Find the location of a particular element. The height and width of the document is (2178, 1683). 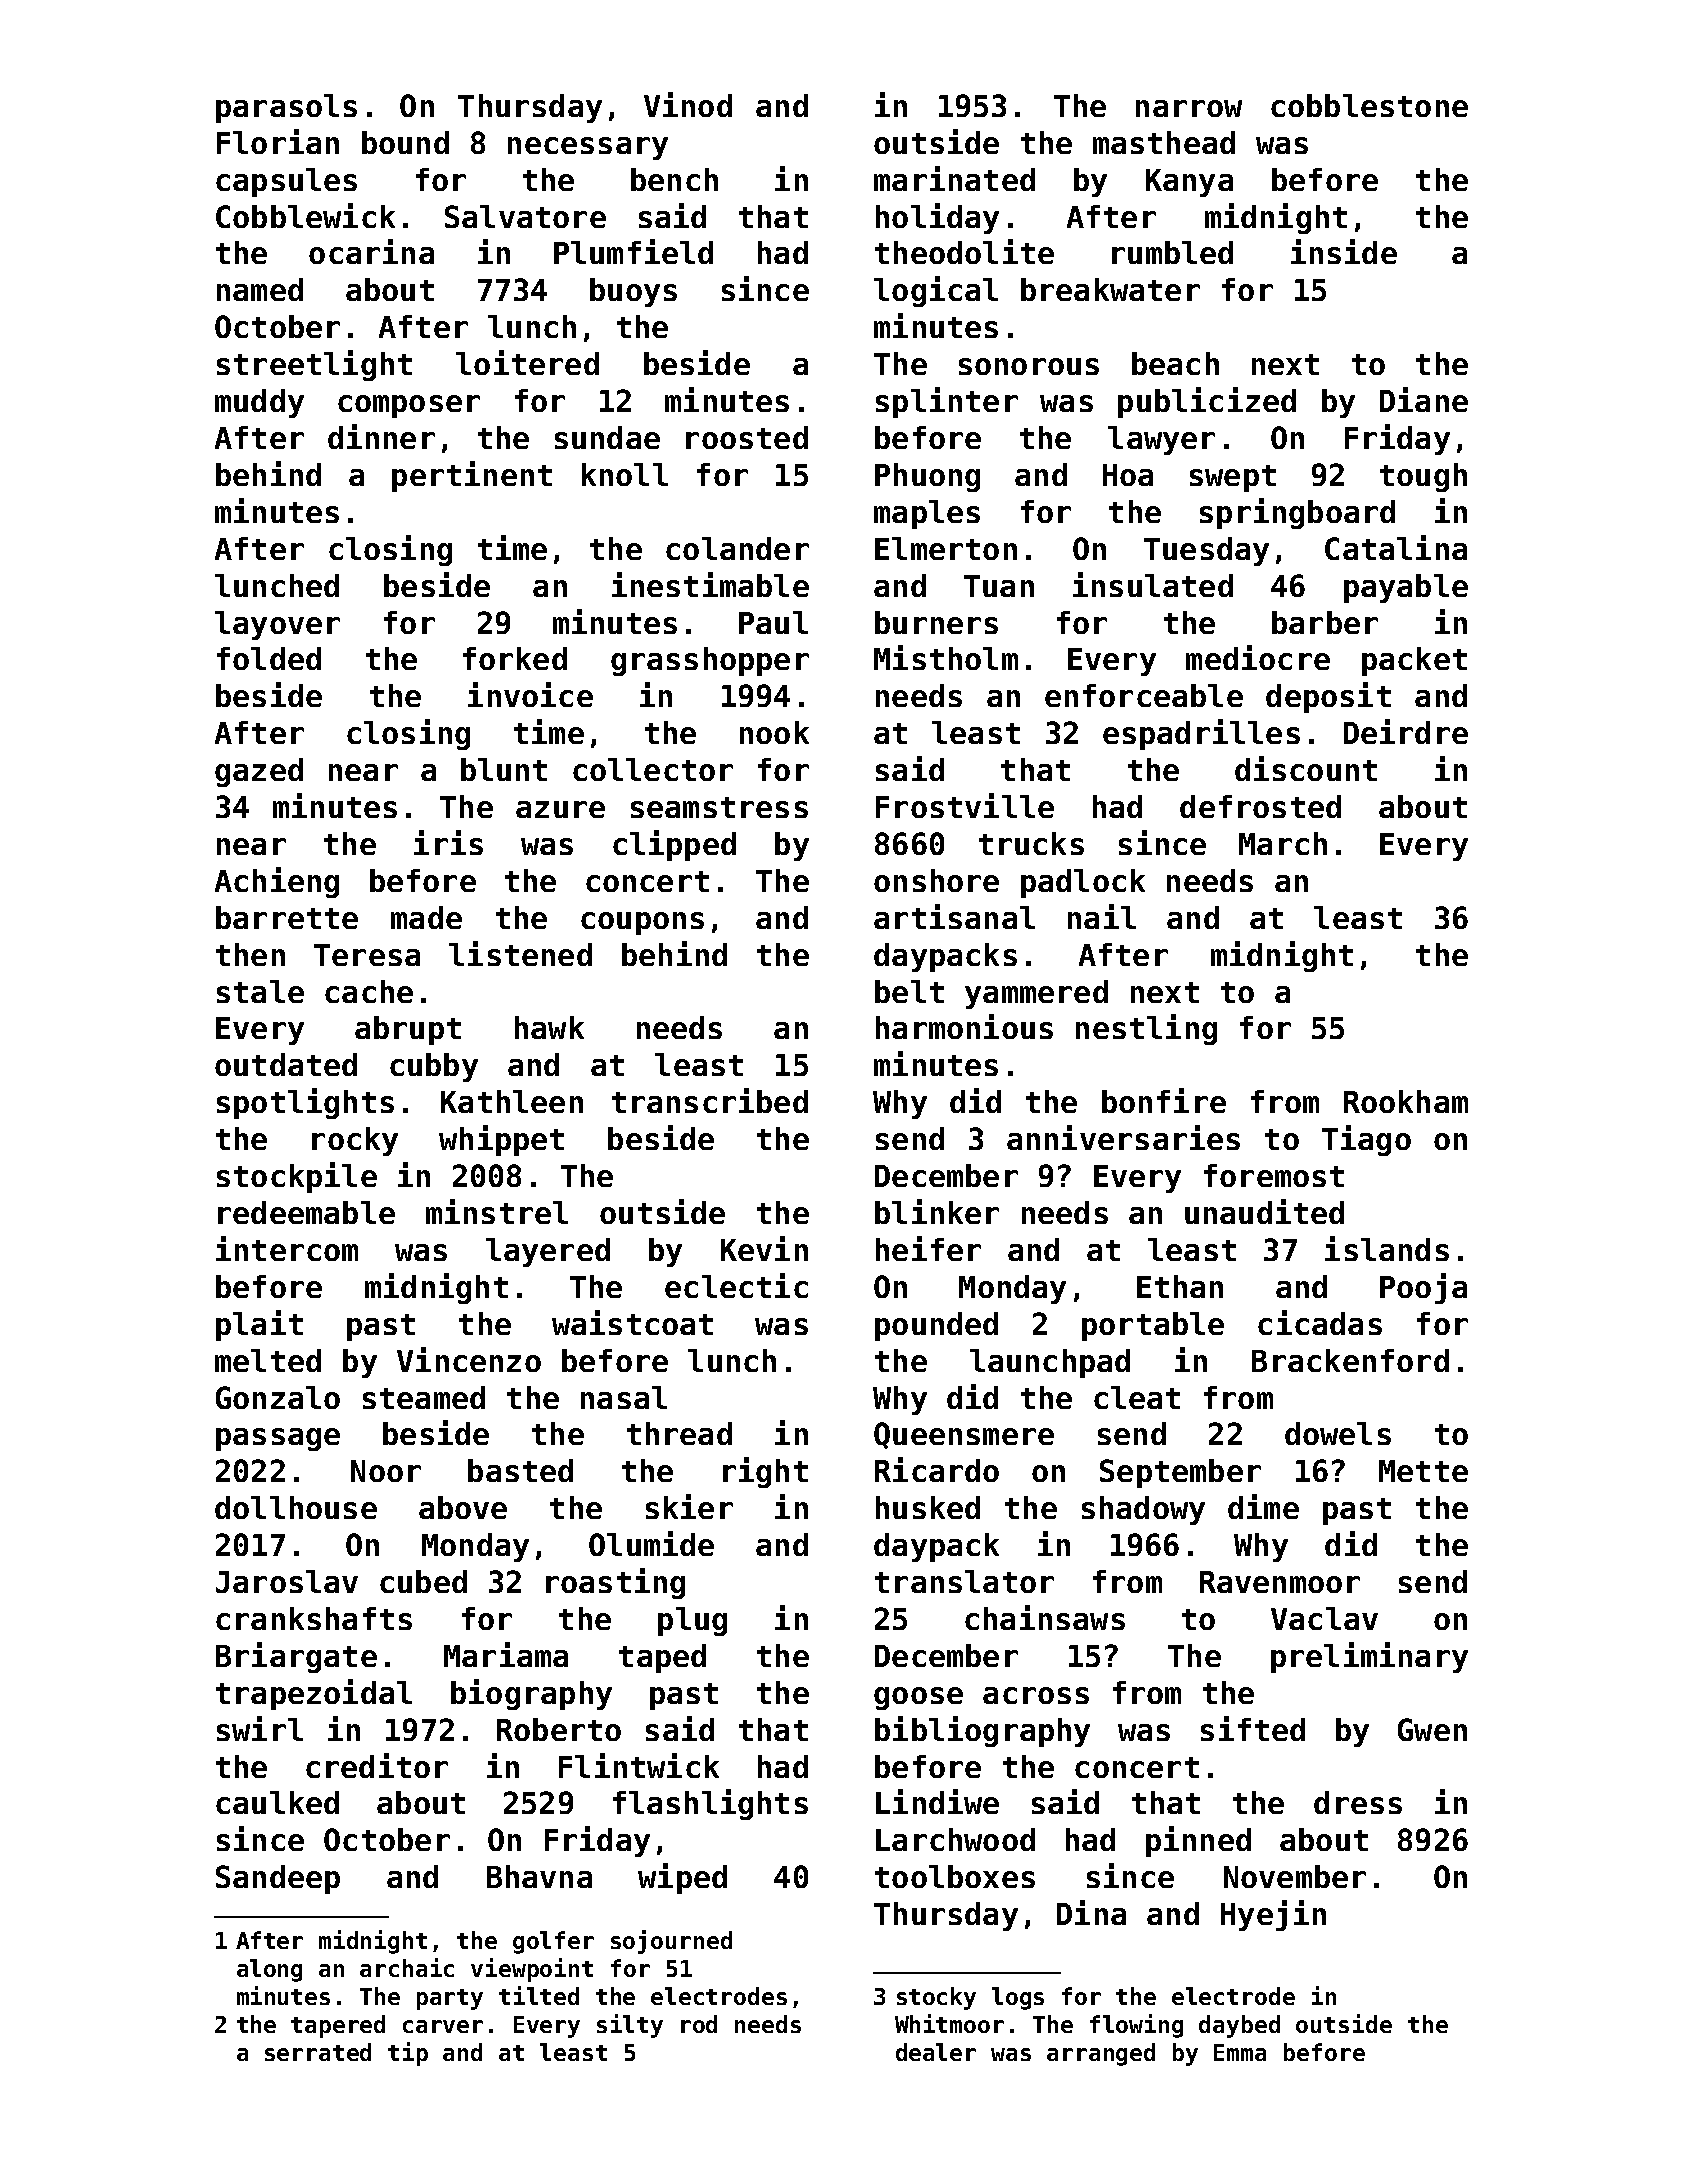

nestling is located at coordinates (1146, 1029).
